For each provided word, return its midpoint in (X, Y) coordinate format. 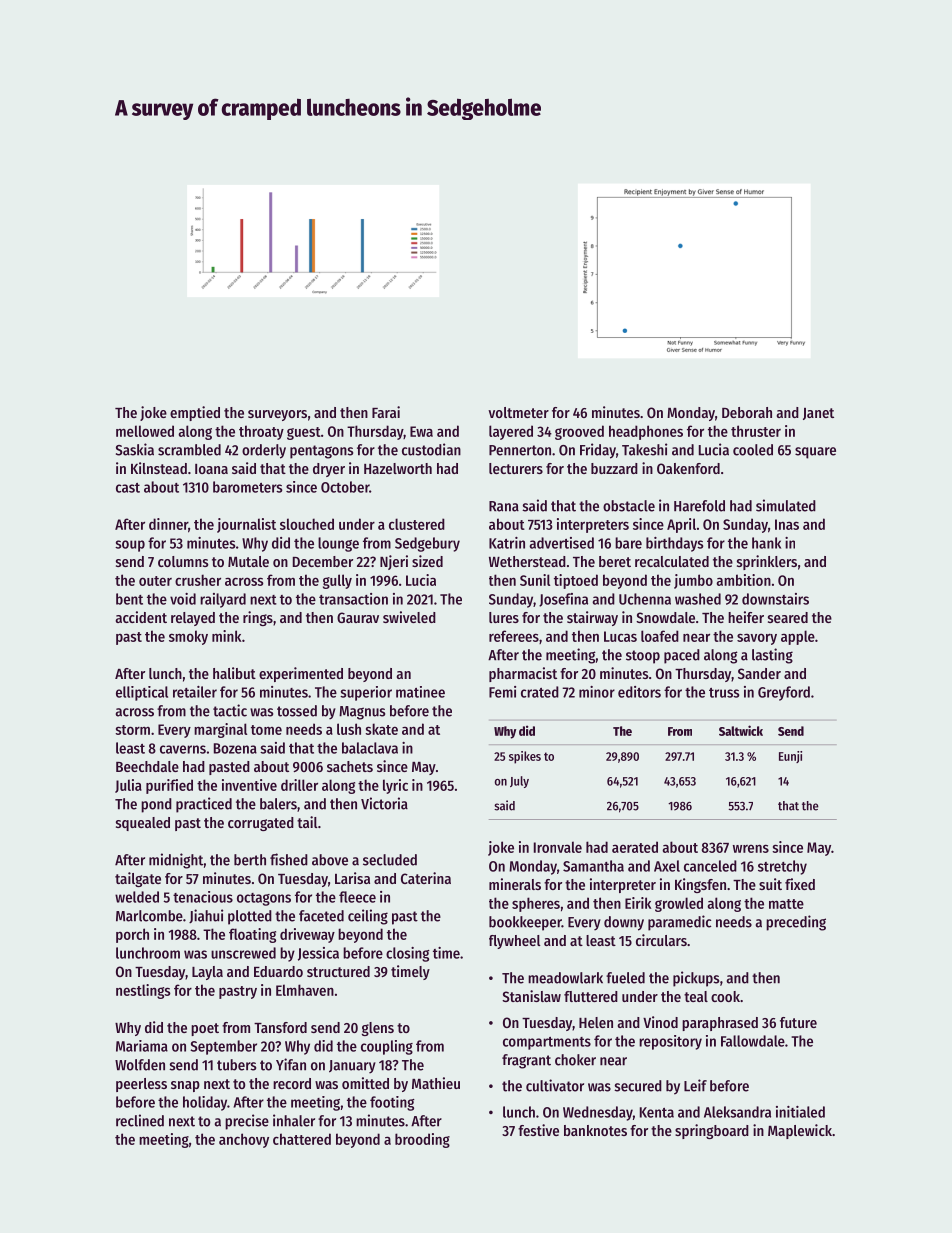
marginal (220, 730)
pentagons (321, 452)
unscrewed (243, 953)
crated (540, 692)
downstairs (775, 599)
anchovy (244, 1140)
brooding (422, 1140)
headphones (646, 432)
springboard (712, 1131)
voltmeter (518, 412)
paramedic (679, 923)
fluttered (591, 996)
